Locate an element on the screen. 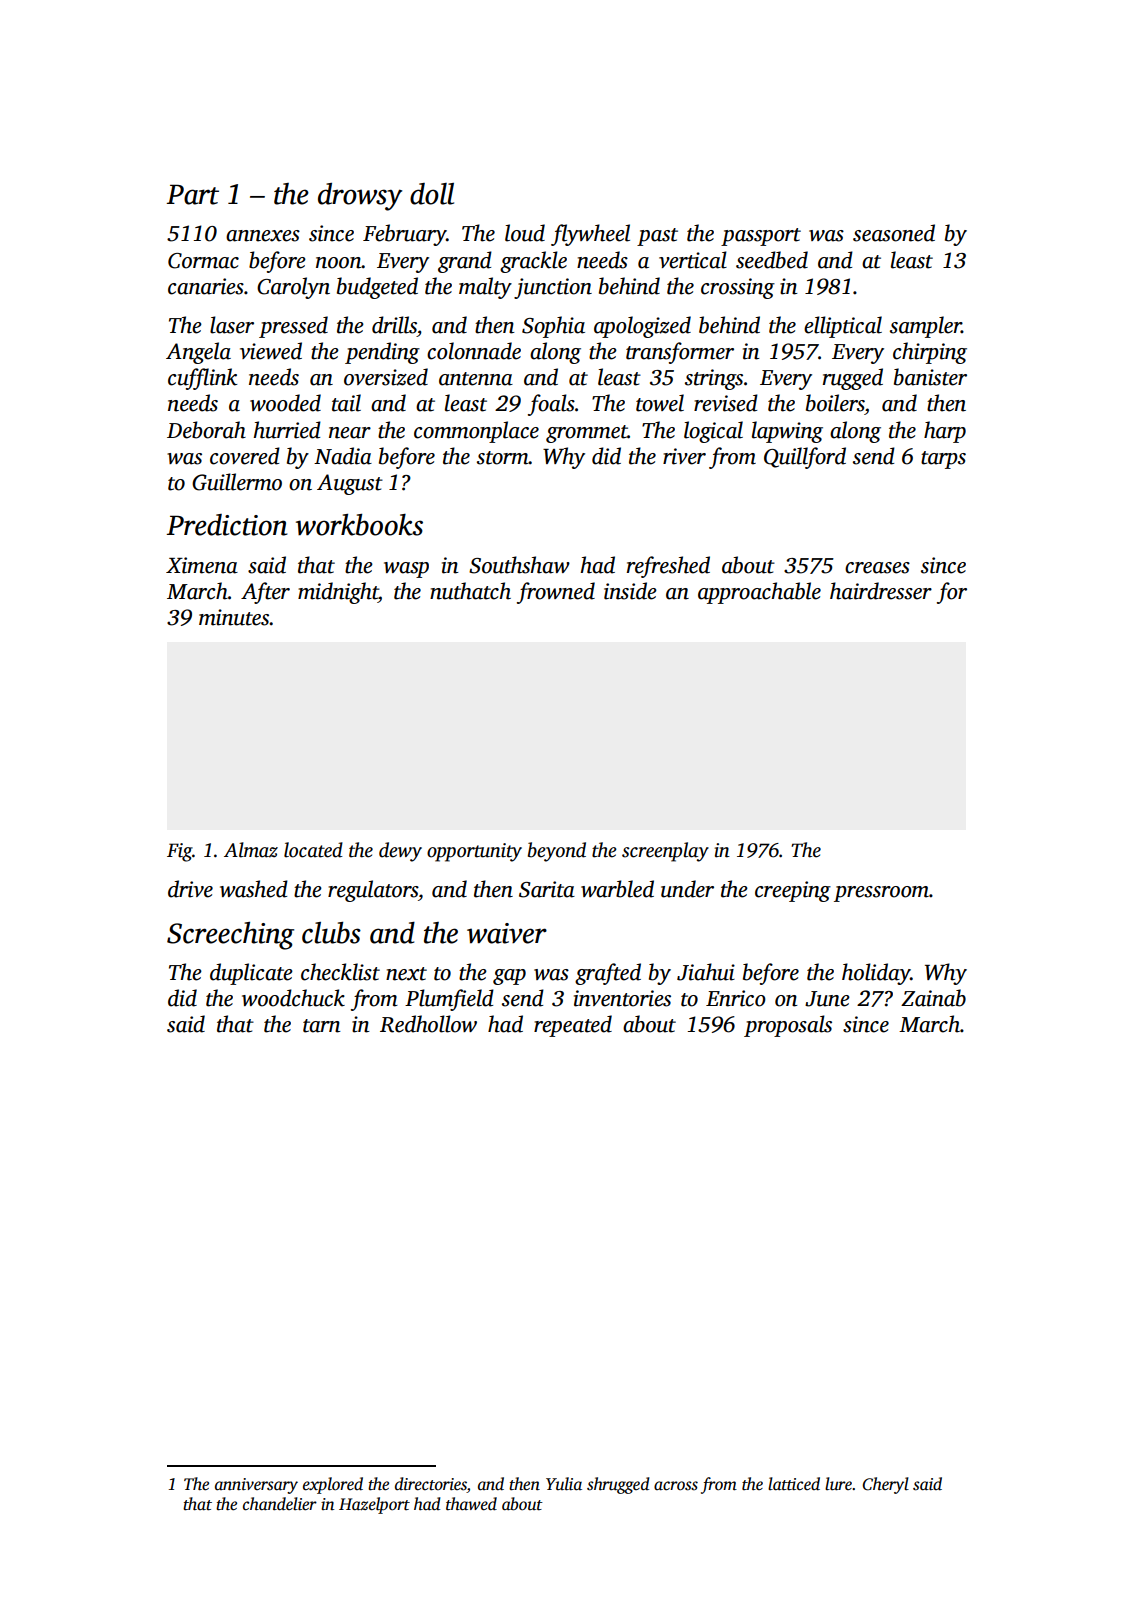 The height and width of the screenshot is (1611, 1134). Cheryl is located at coordinates (885, 1485).
